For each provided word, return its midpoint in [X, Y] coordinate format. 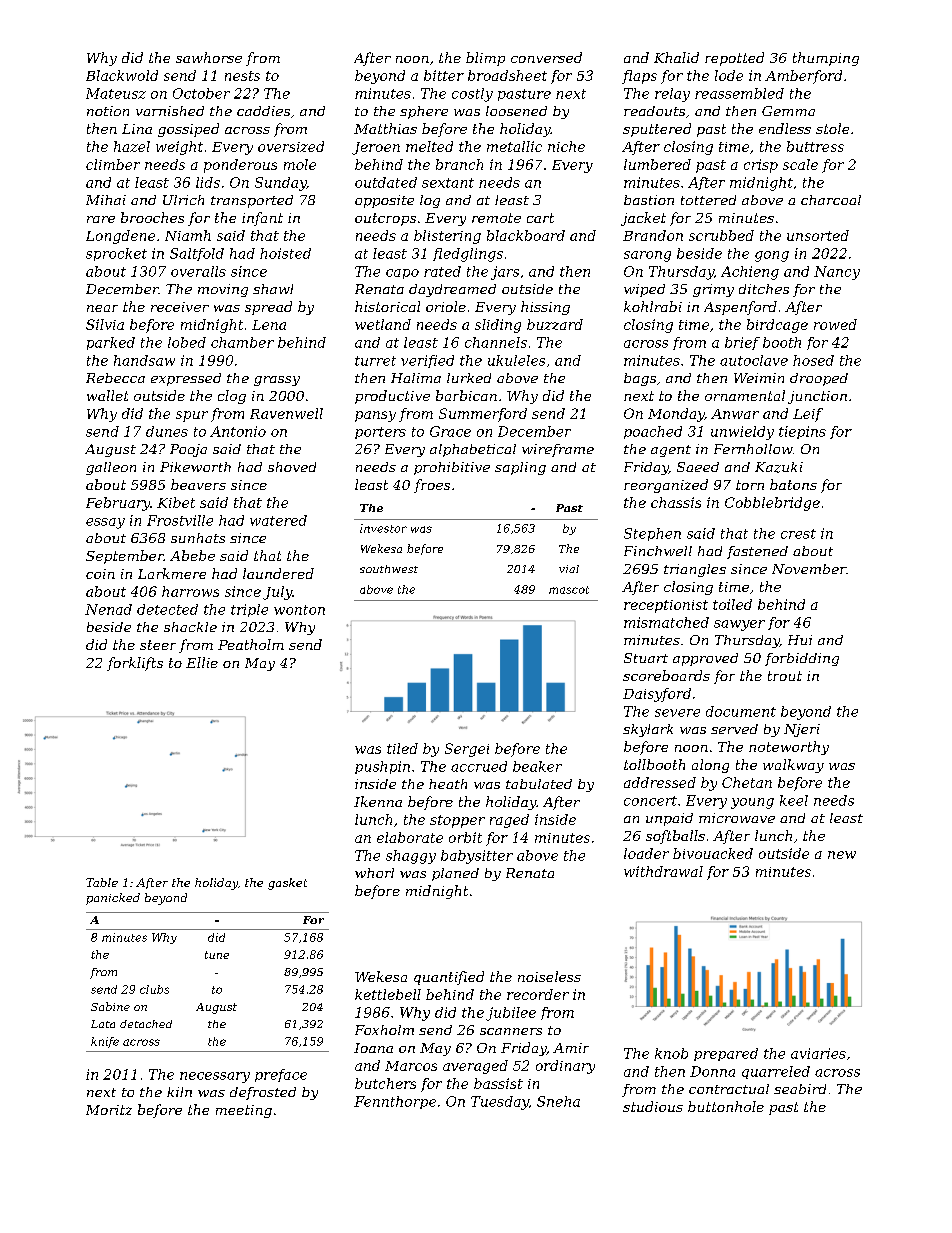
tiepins [802, 432]
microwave [737, 818]
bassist [498, 1083]
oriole [446, 306]
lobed [187, 342]
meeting [244, 1111]
